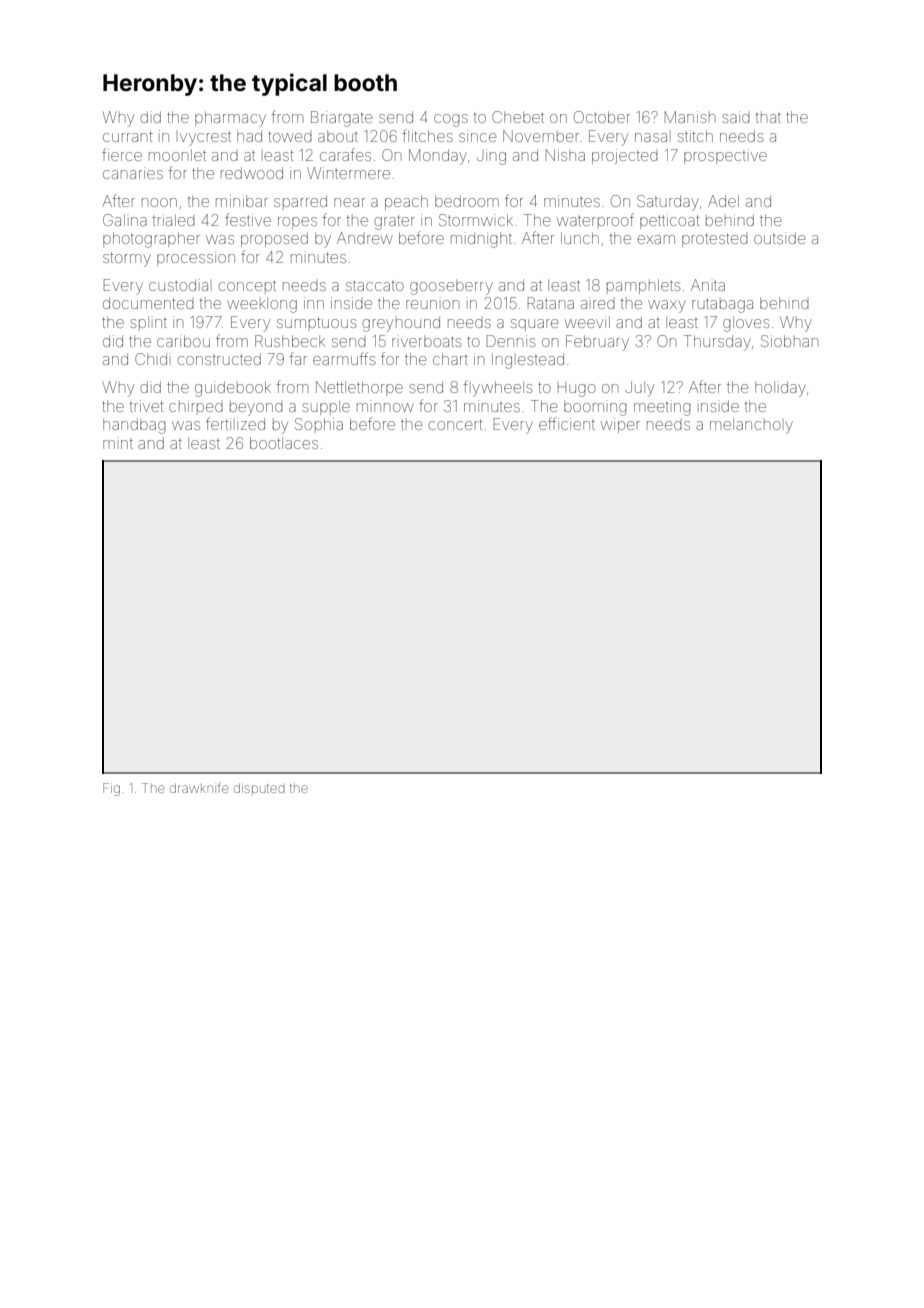 The width and height of the screenshot is (924, 1308). Describe the element at coordinates (780, 389) in the screenshot. I see `holiday` at that location.
